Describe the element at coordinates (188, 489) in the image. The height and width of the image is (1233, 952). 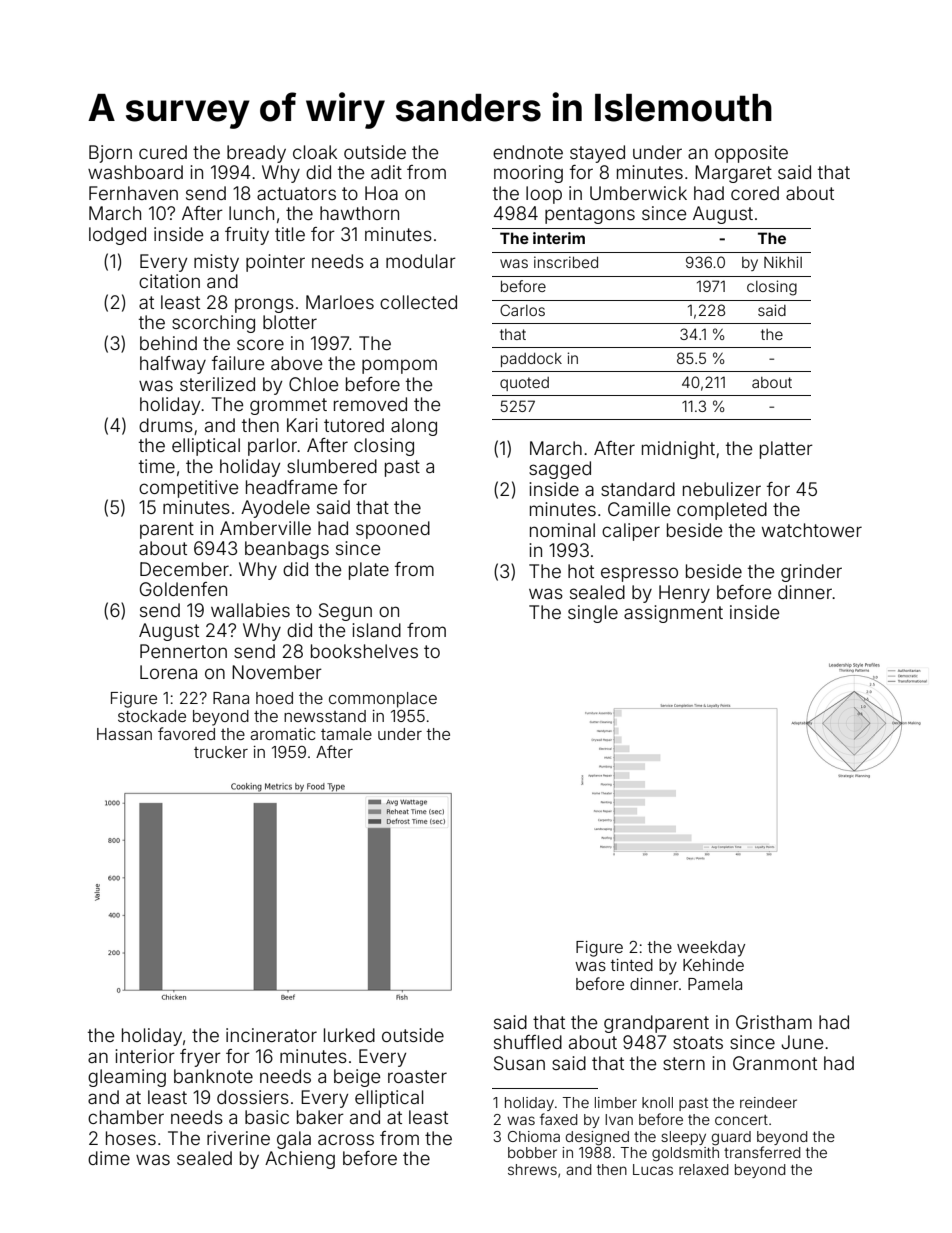
I see `competitive` at that location.
